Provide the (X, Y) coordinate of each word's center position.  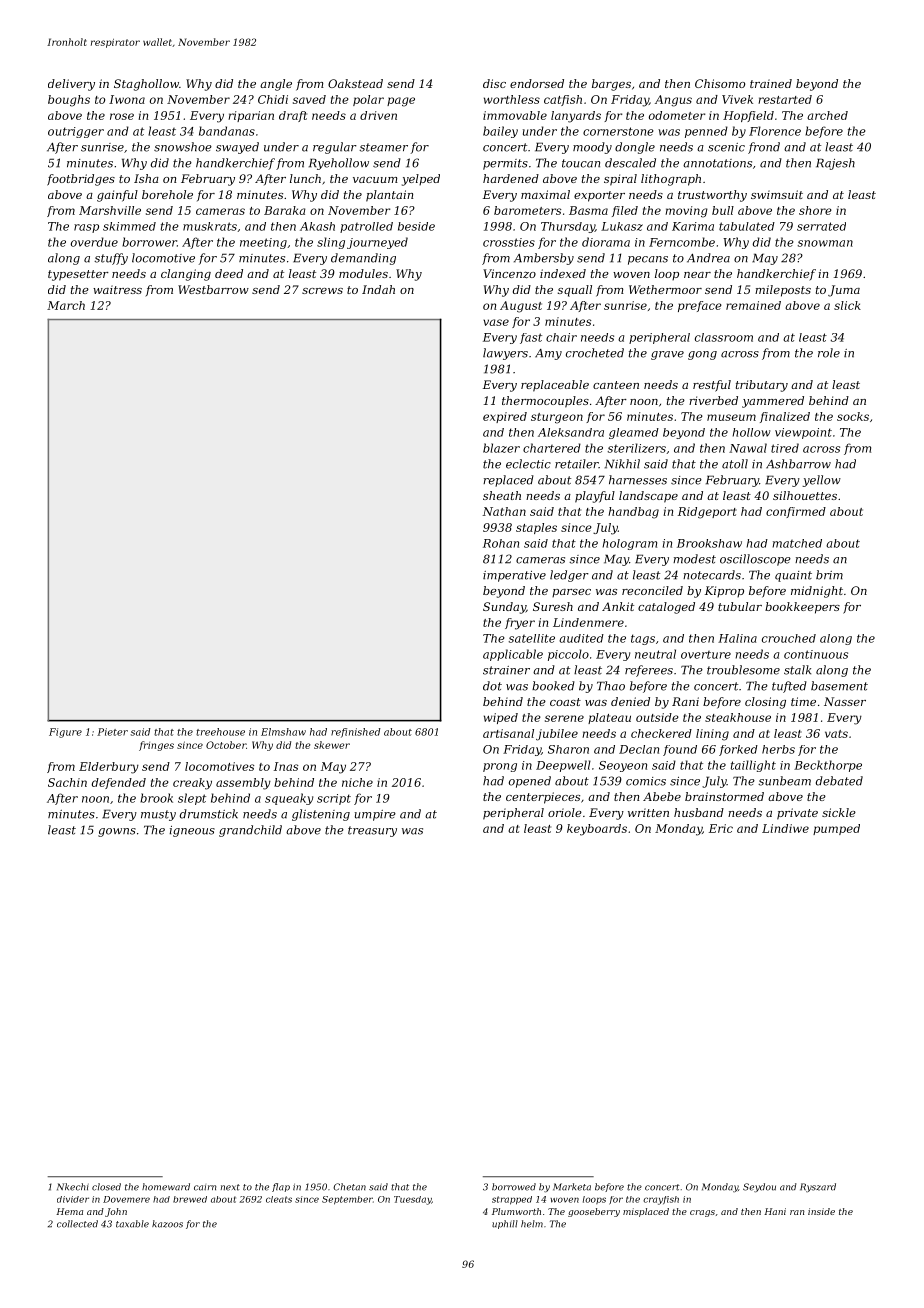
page (401, 102)
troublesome (743, 670)
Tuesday (412, 1200)
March (66, 305)
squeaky (289, 799)
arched (827, 115)
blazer (501, 448)
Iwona (127, 99)
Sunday (504, 608)
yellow (821, 481)
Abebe (662, 796)
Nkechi (73, 1187)
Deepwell (563, 766)
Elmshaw (283, 732)
